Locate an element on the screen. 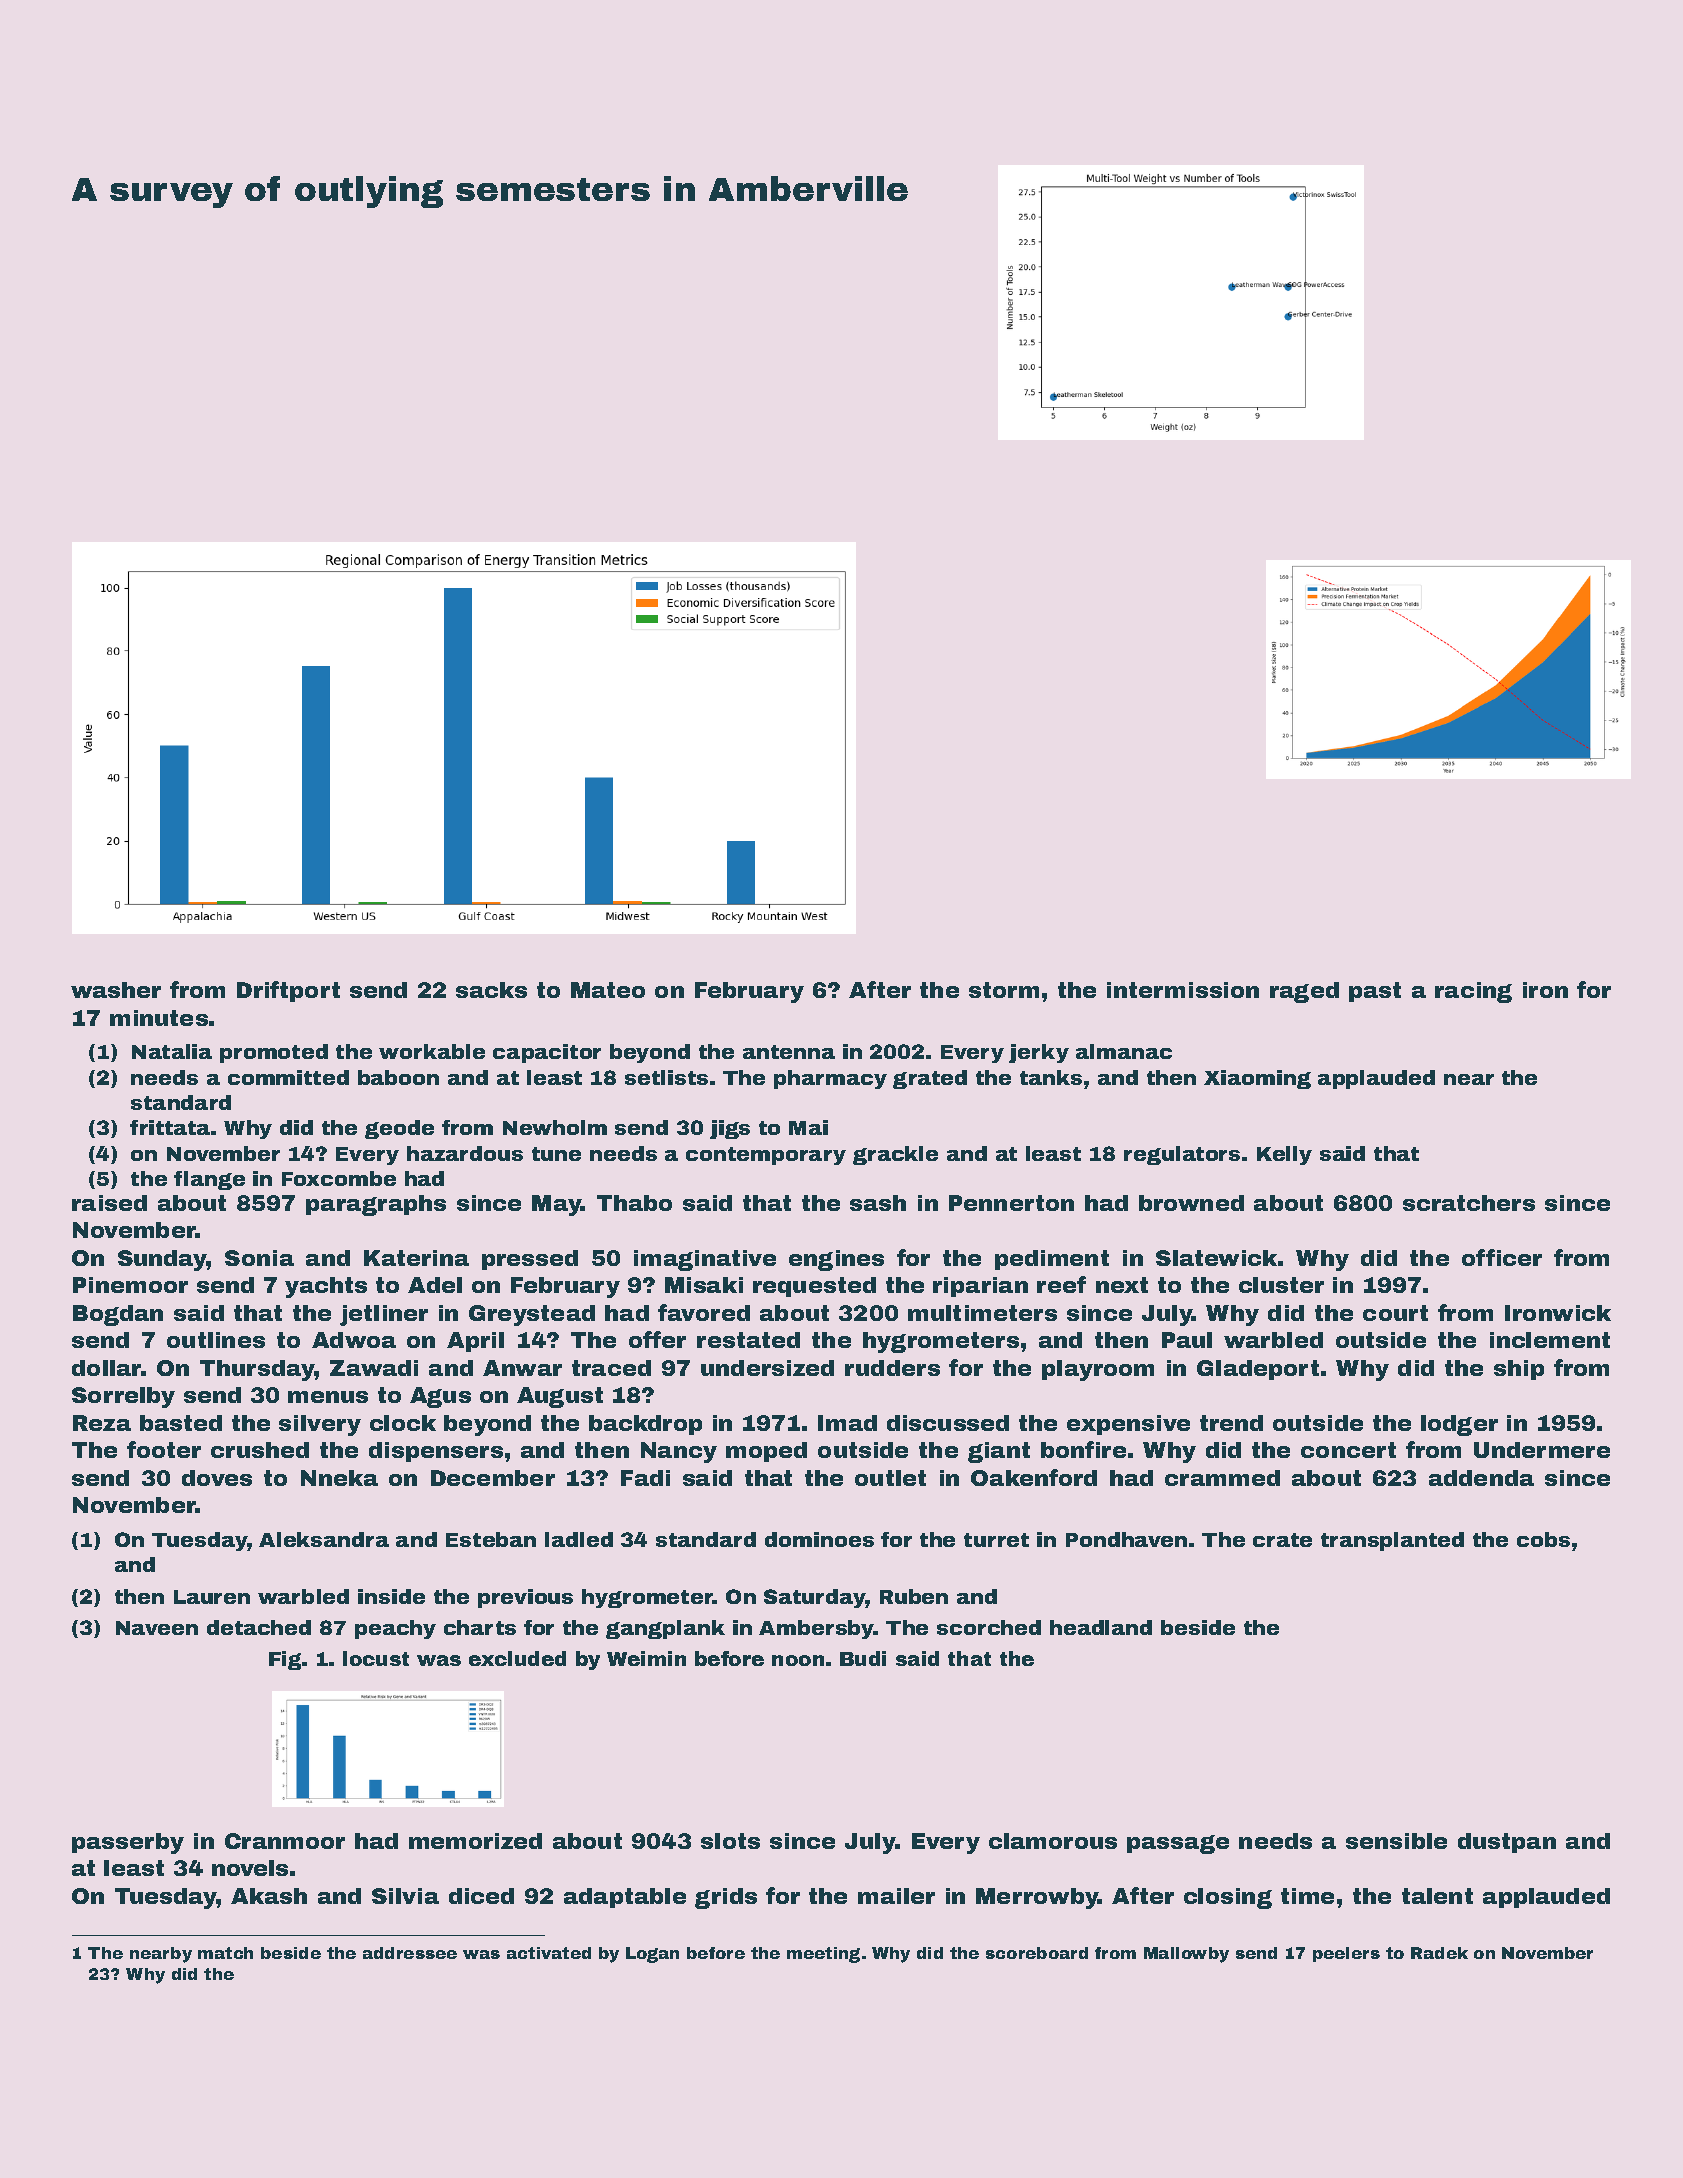 The height and width of the screenshot is (2178, 1683). turret is located at coordinates (996, 1540).
